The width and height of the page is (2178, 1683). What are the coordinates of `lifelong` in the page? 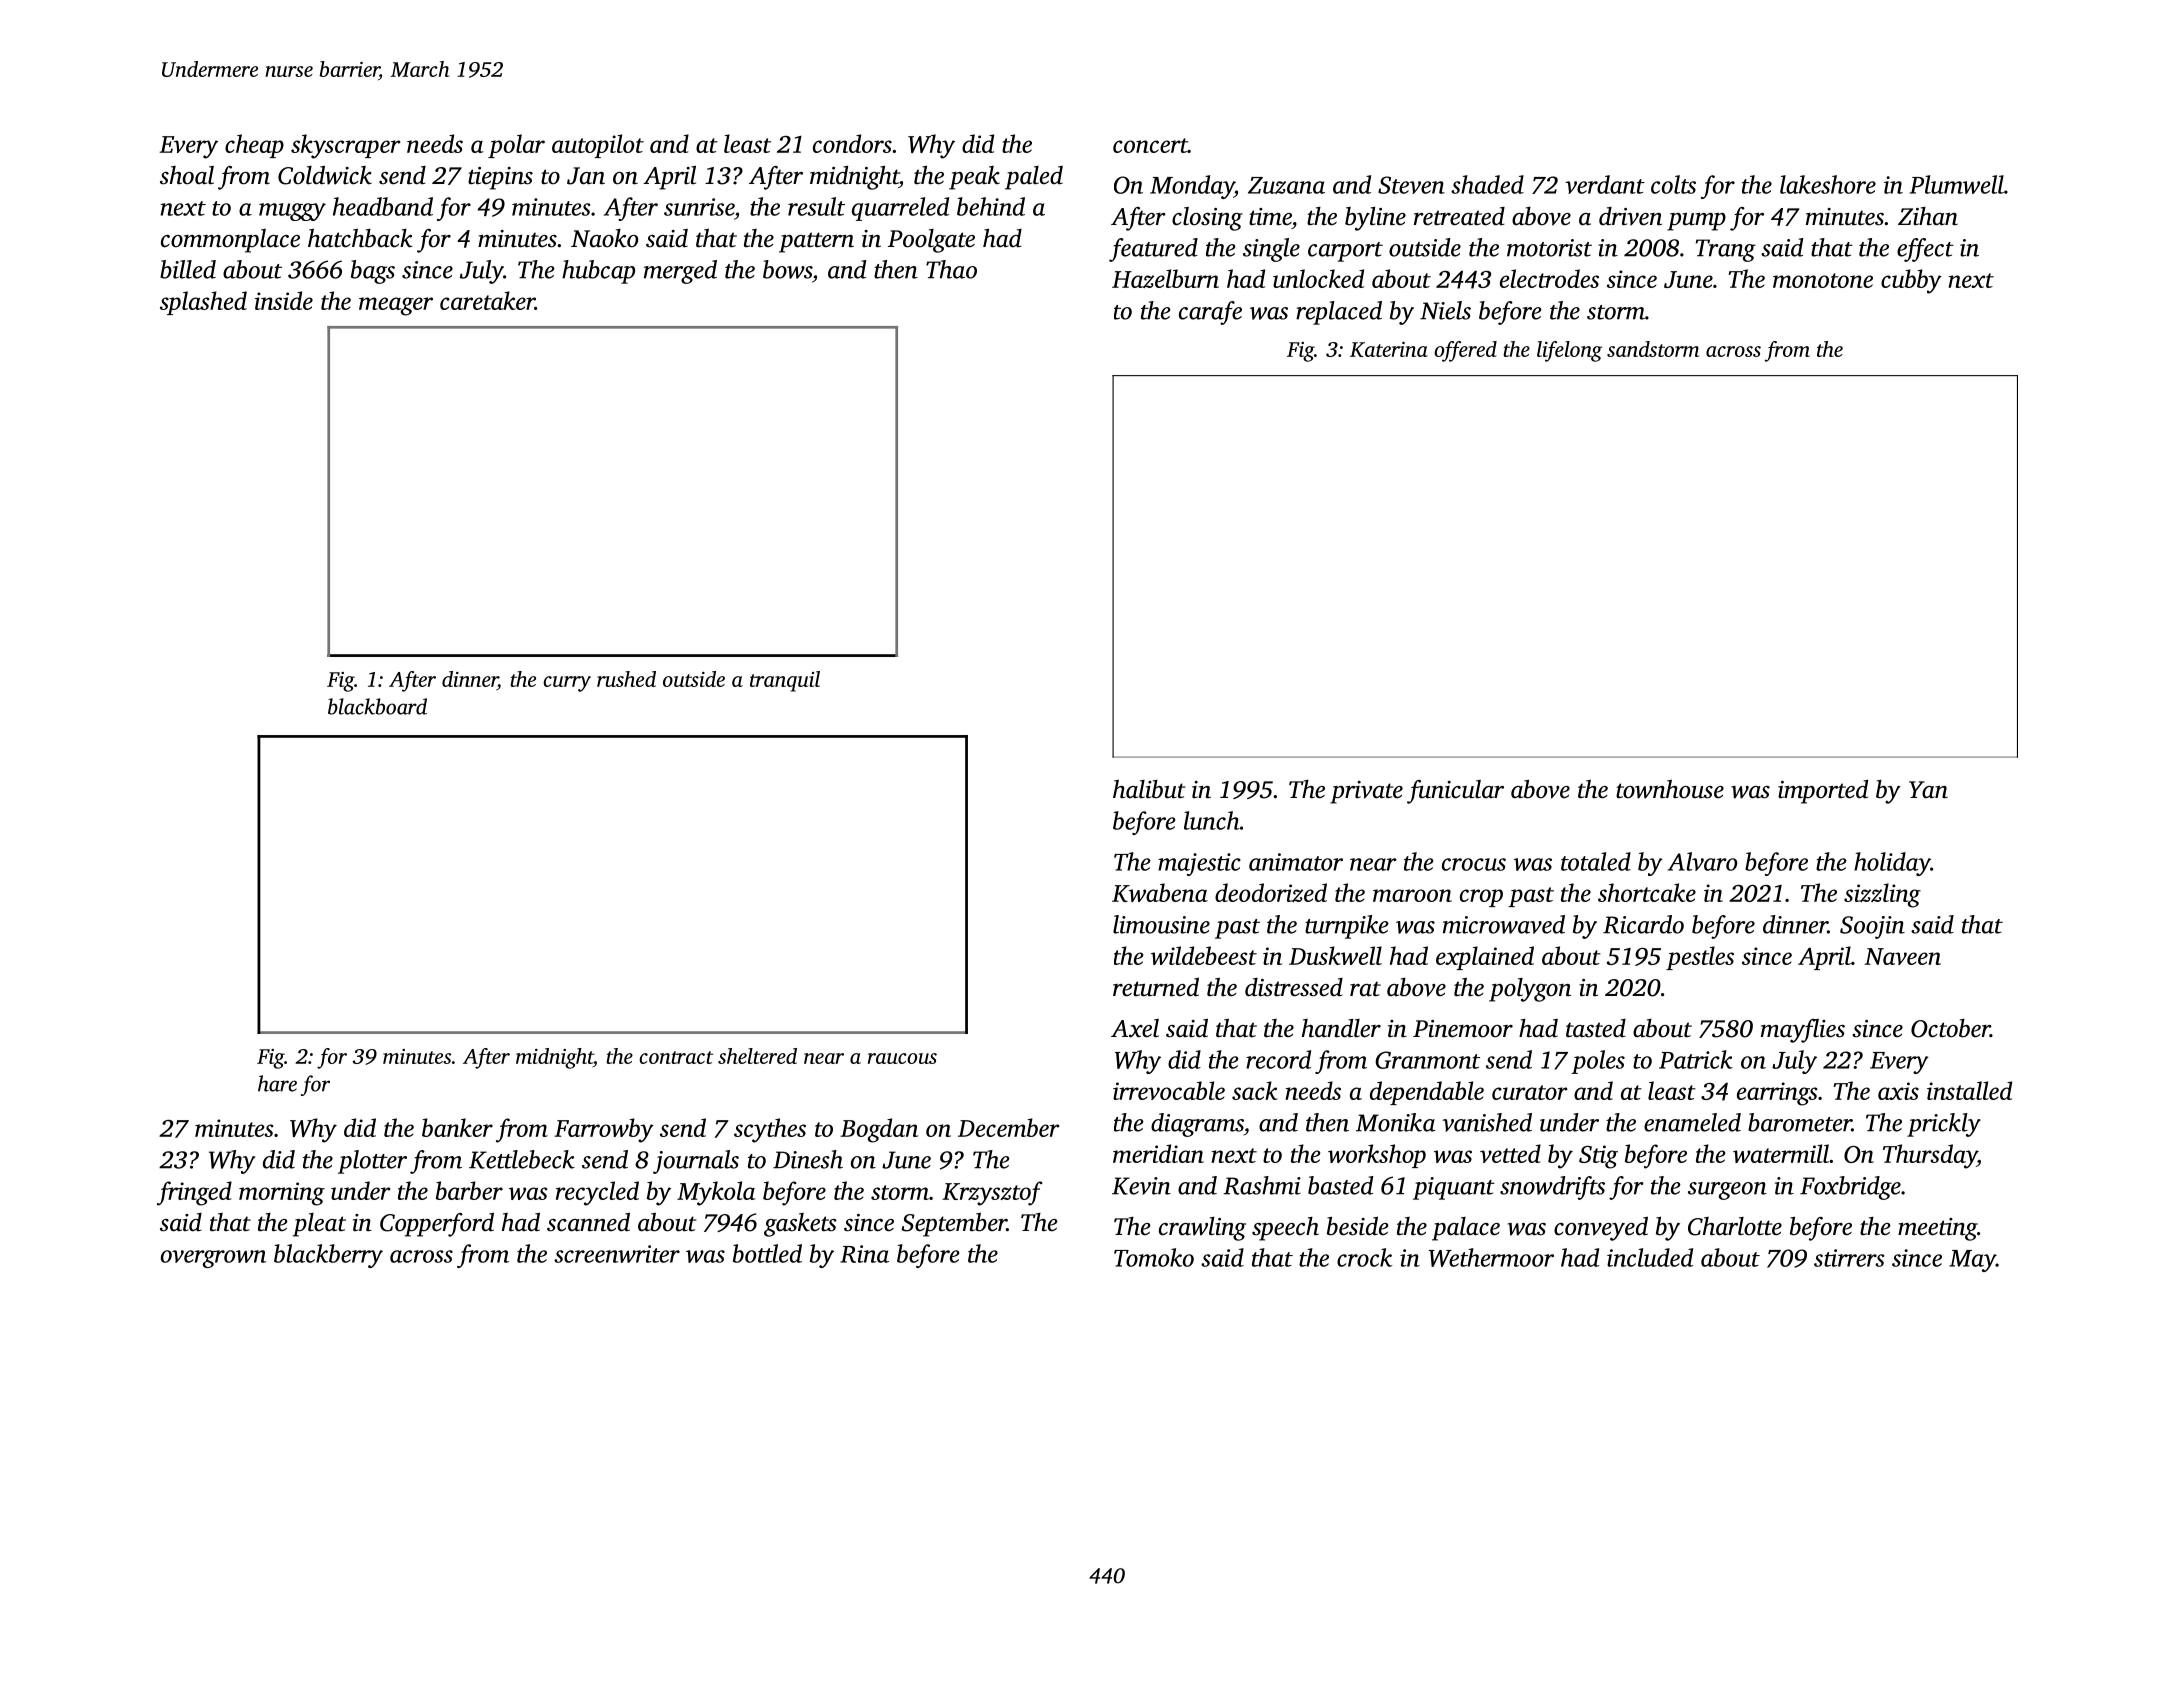 It's located at (1569, 351).
